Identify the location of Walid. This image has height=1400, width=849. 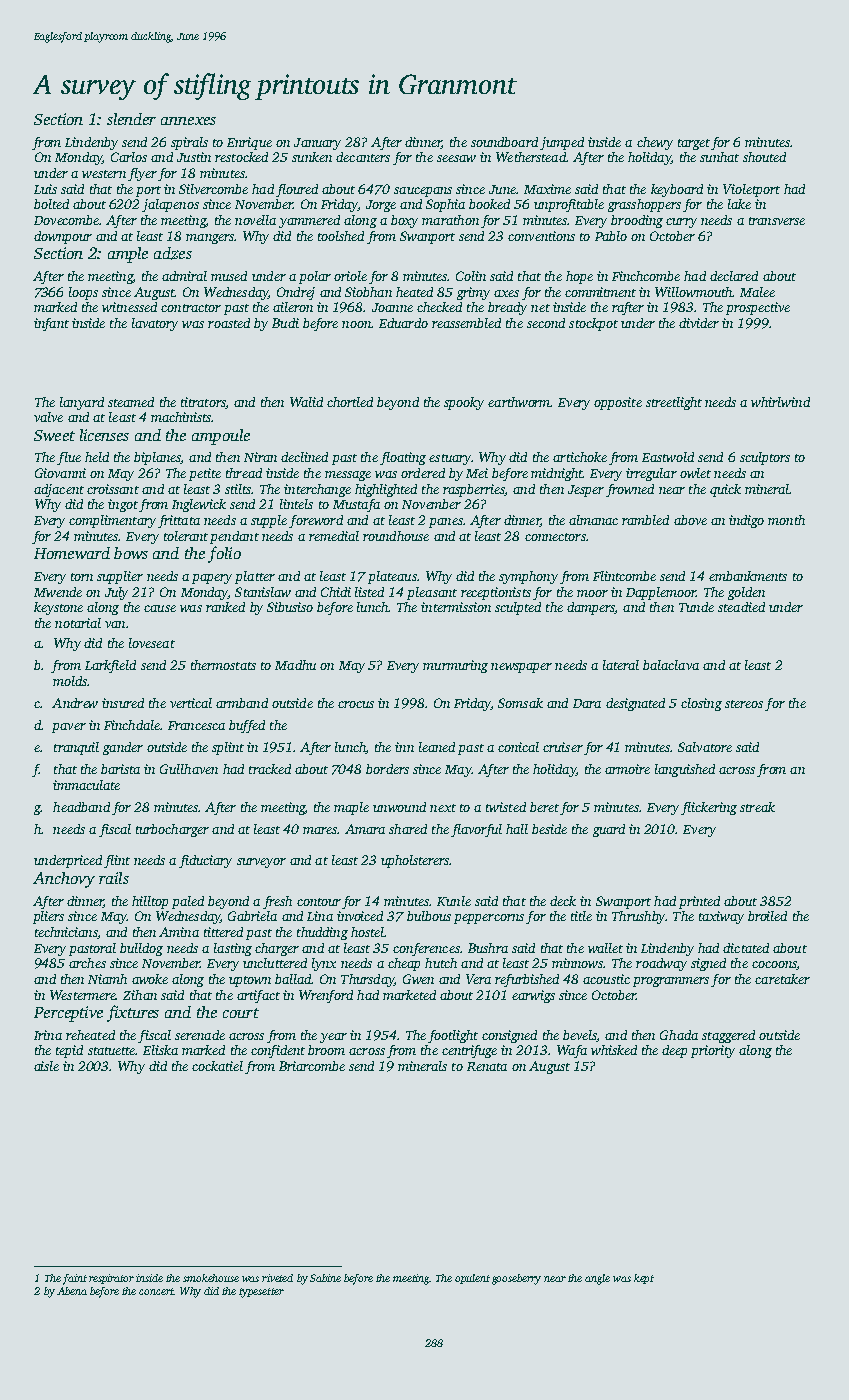
(306, 402).
